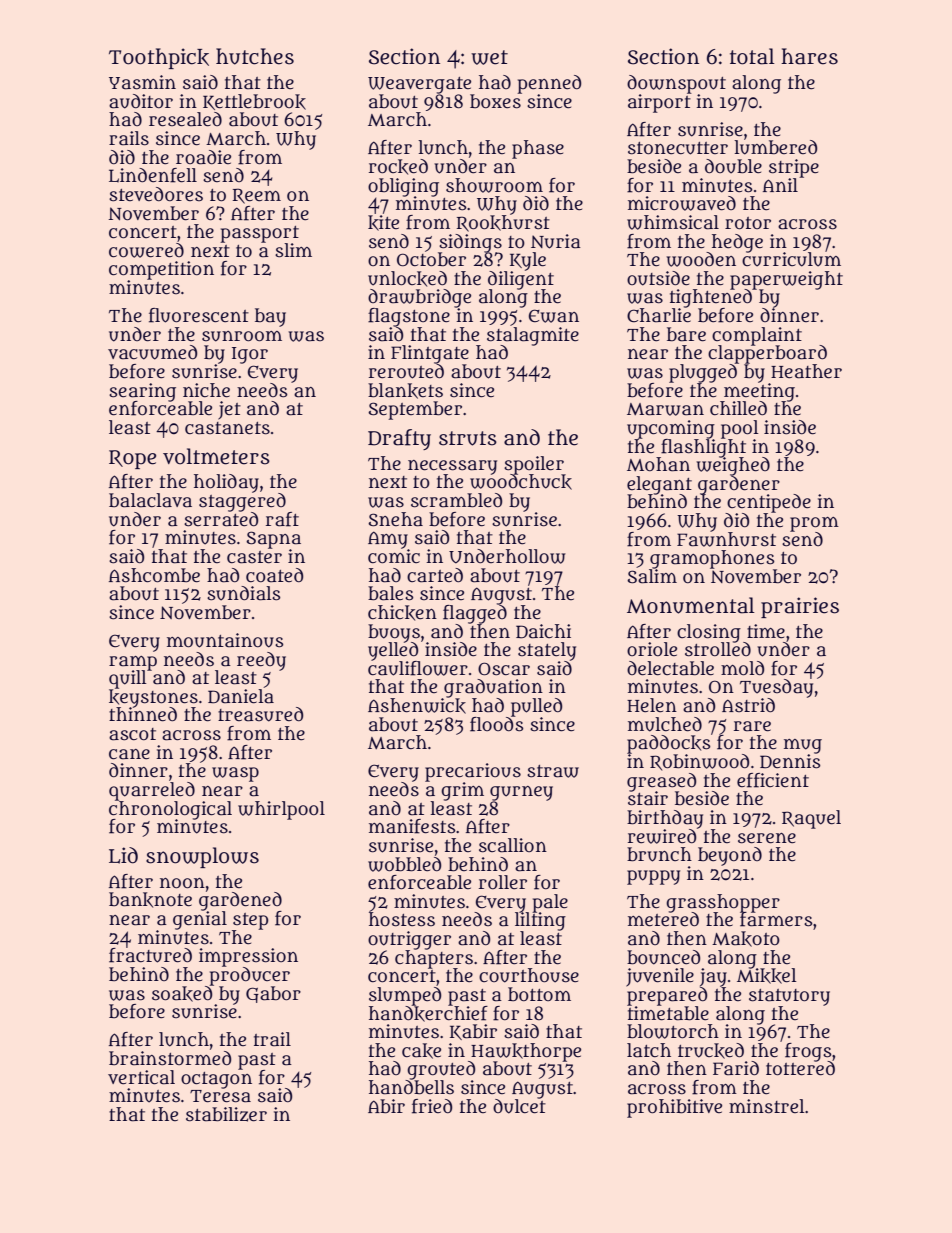 This document has height=1233, width=952. What do you see at coordinates (431, 259) in the document?
I see `October` at bounding box center [431, 259].
